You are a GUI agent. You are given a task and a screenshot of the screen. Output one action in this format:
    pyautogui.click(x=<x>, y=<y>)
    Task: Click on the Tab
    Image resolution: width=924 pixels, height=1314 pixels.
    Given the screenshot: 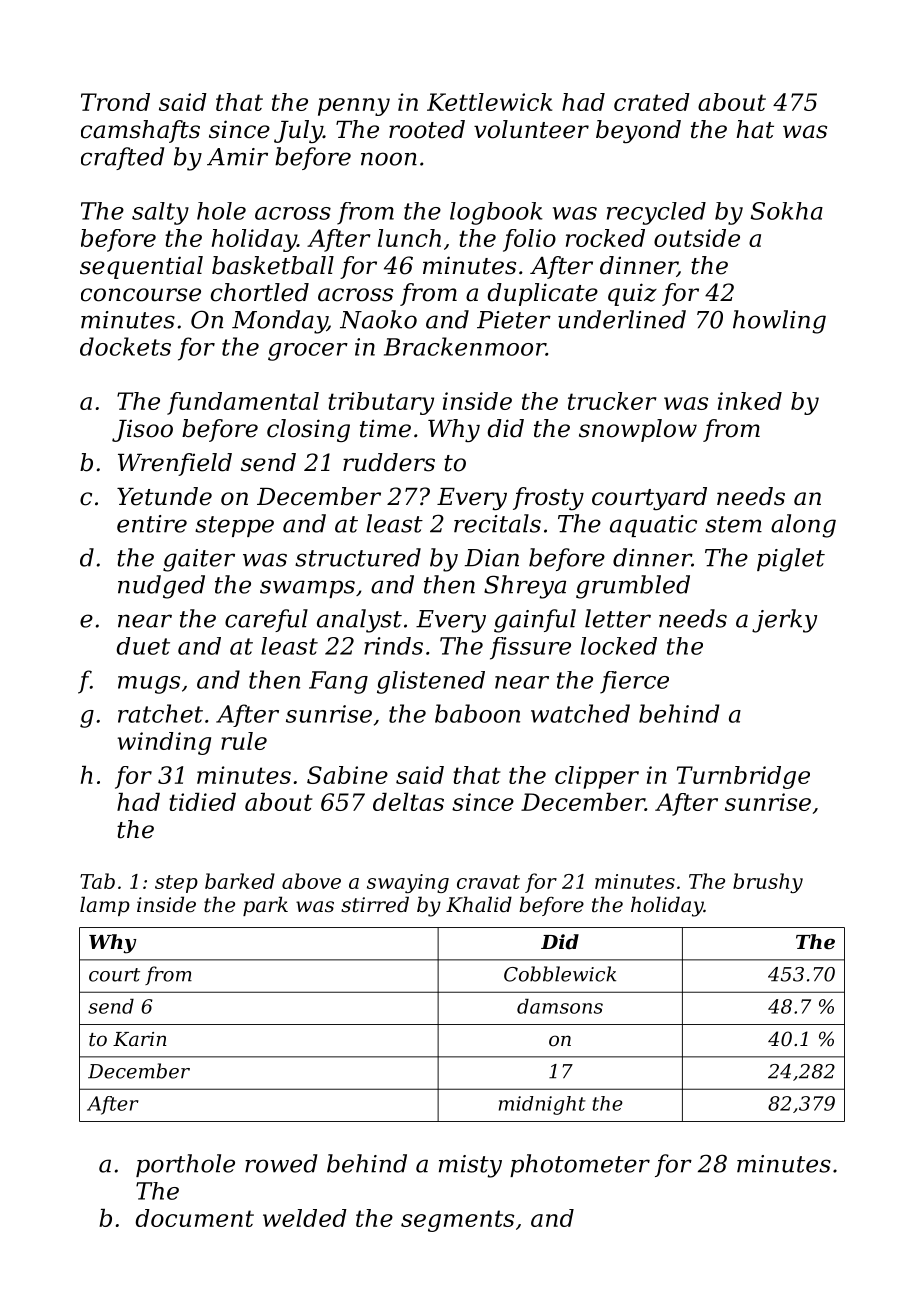 What is the action you would take?
    pyautogui.click(x=97, y=881)
